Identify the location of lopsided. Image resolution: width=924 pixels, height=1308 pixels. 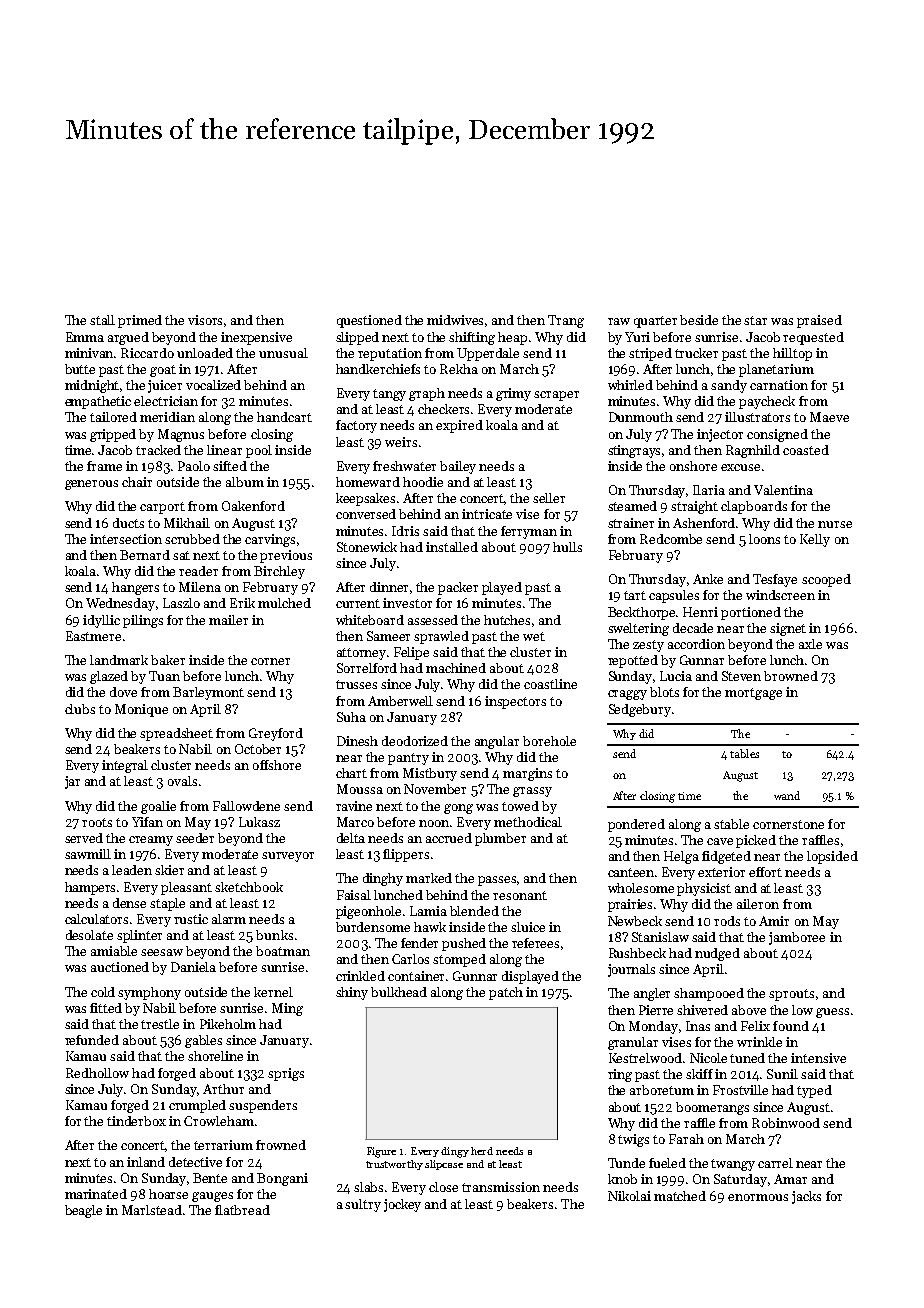
(832, 857).
